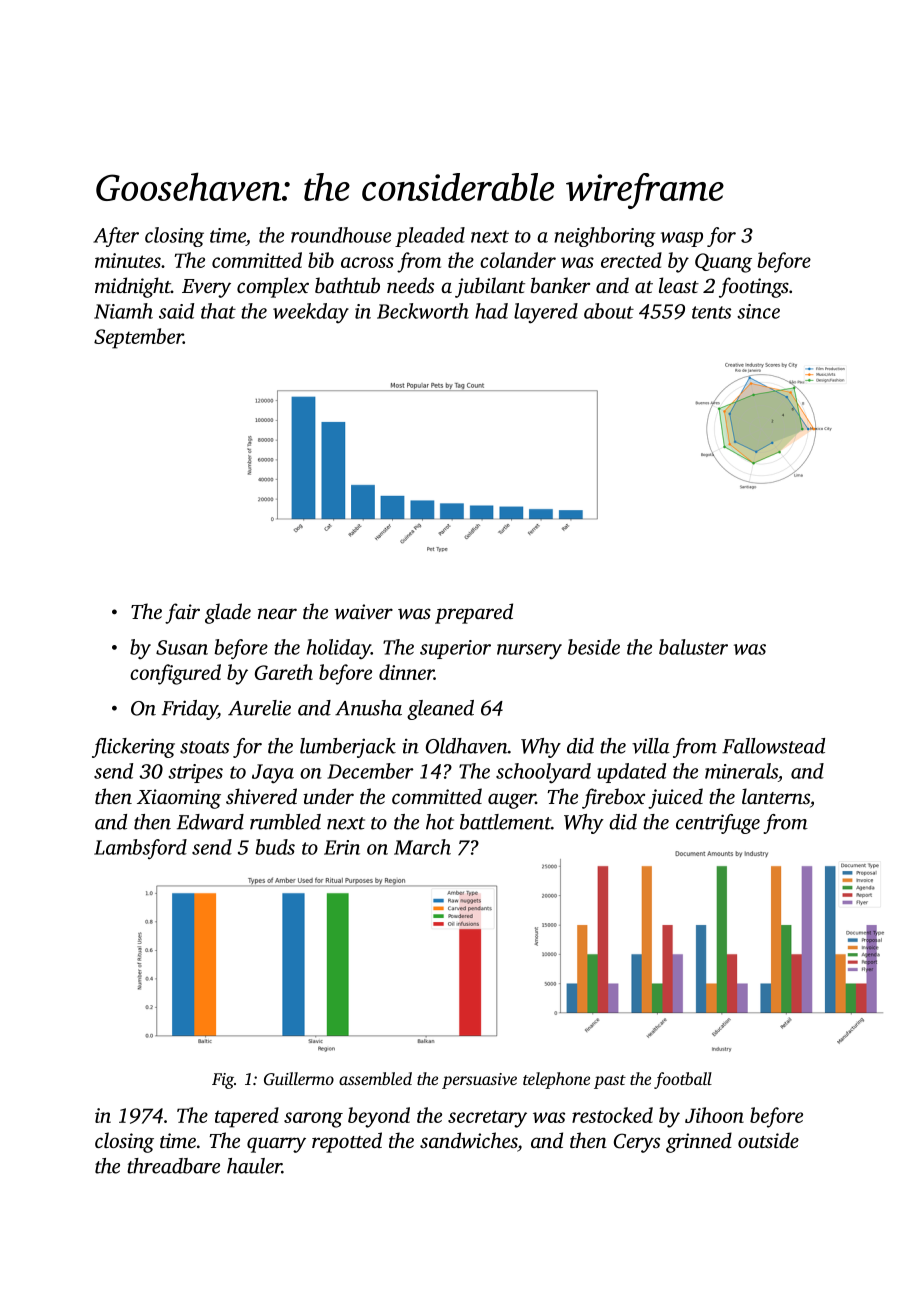  I want to click on rumbled, so click(285, 822).
